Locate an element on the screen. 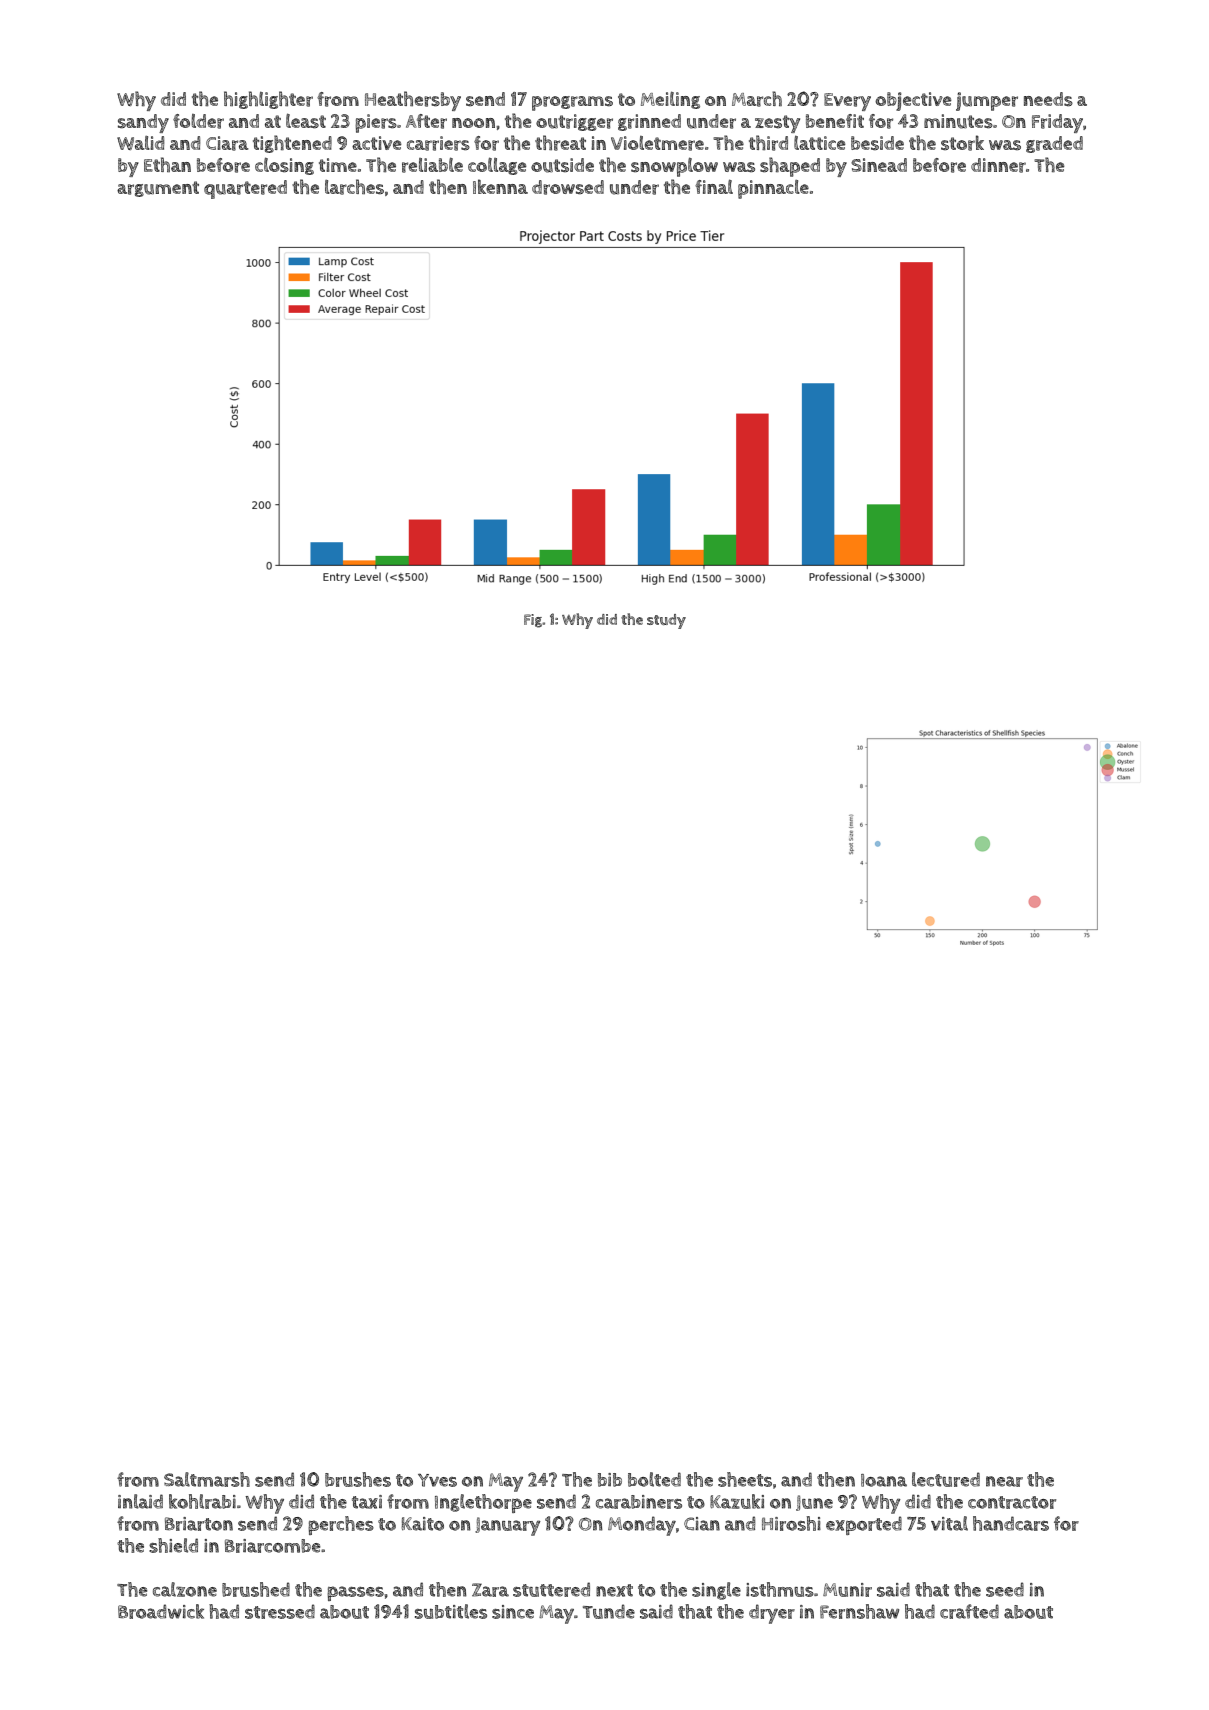  dinner is located at coordinates (998, 165).
